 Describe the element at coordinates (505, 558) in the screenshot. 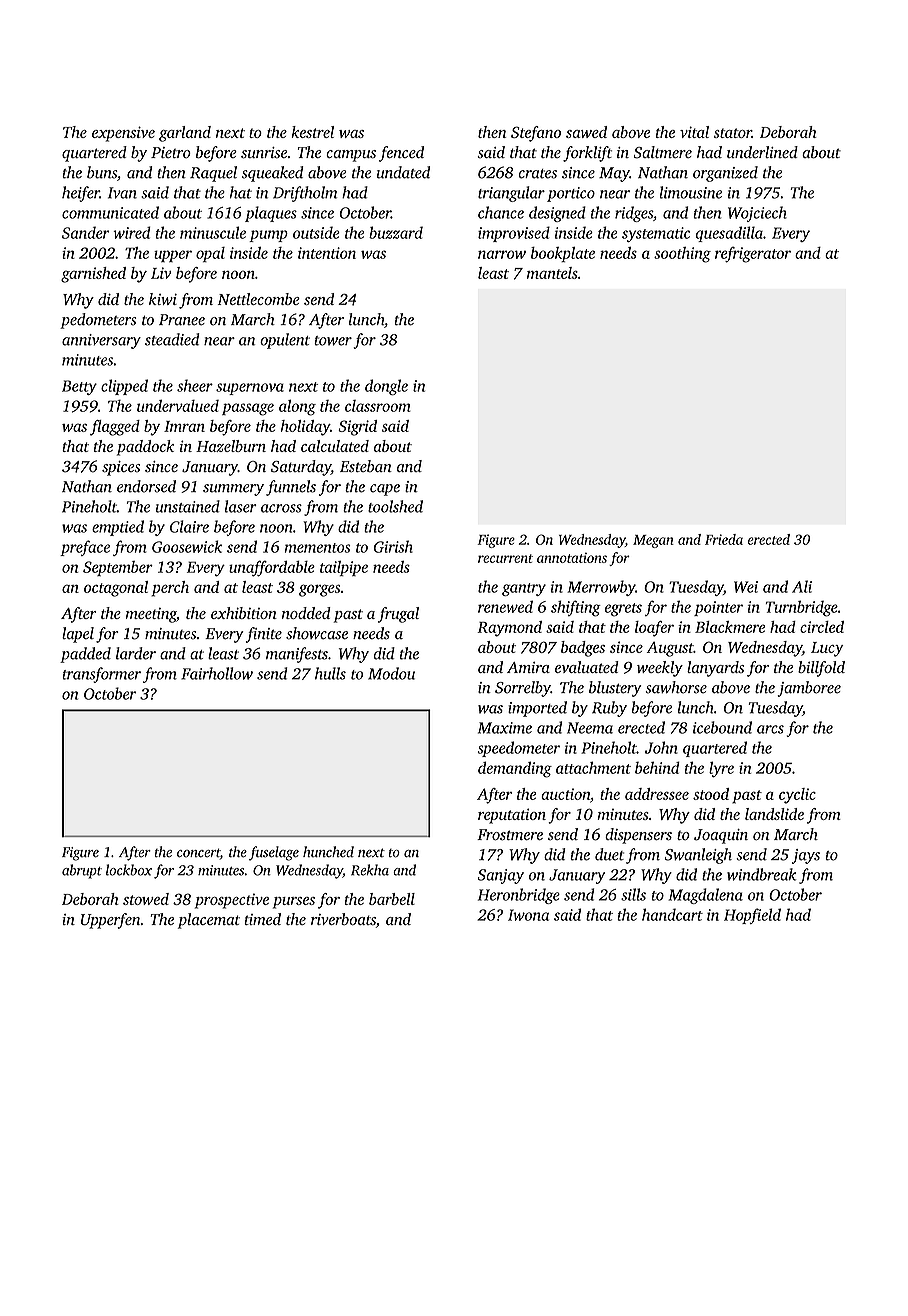

I see `recurrent` at that location.
